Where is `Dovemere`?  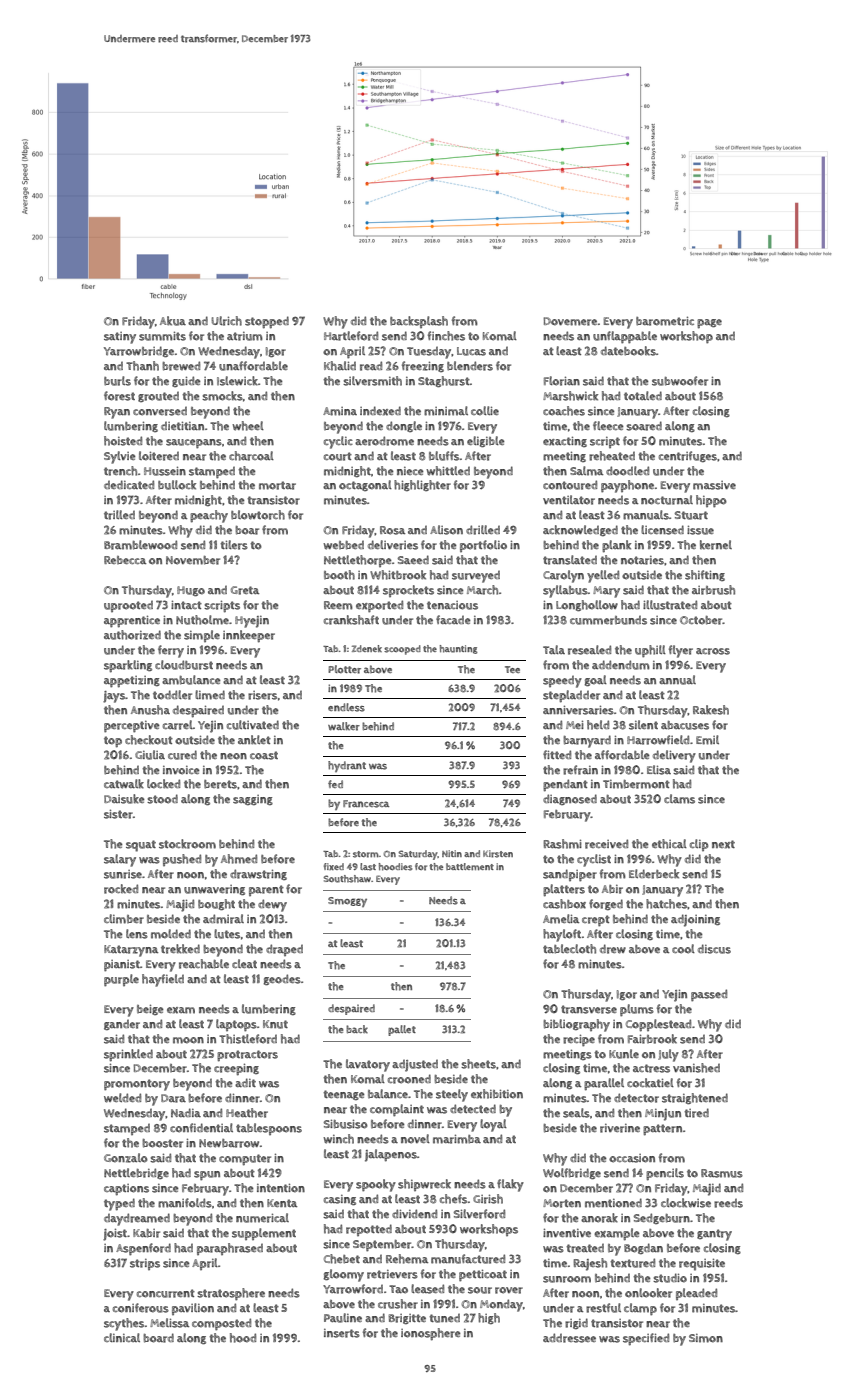
Dovemere is located at coordinates (570, 321).
